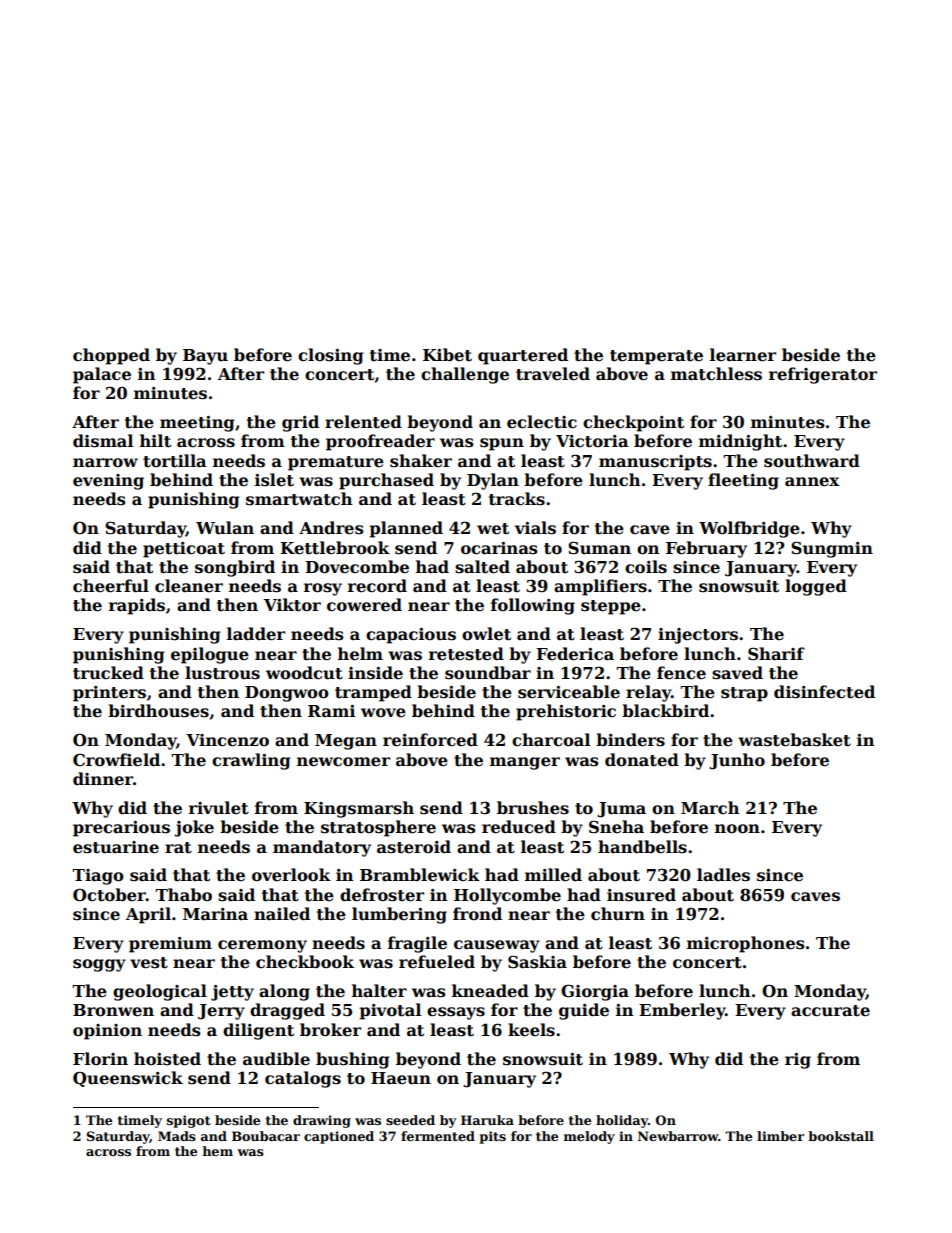  What do you see at coordinates (274, 480) in the document?
I see `islet` at bounding box center [274, 480].
